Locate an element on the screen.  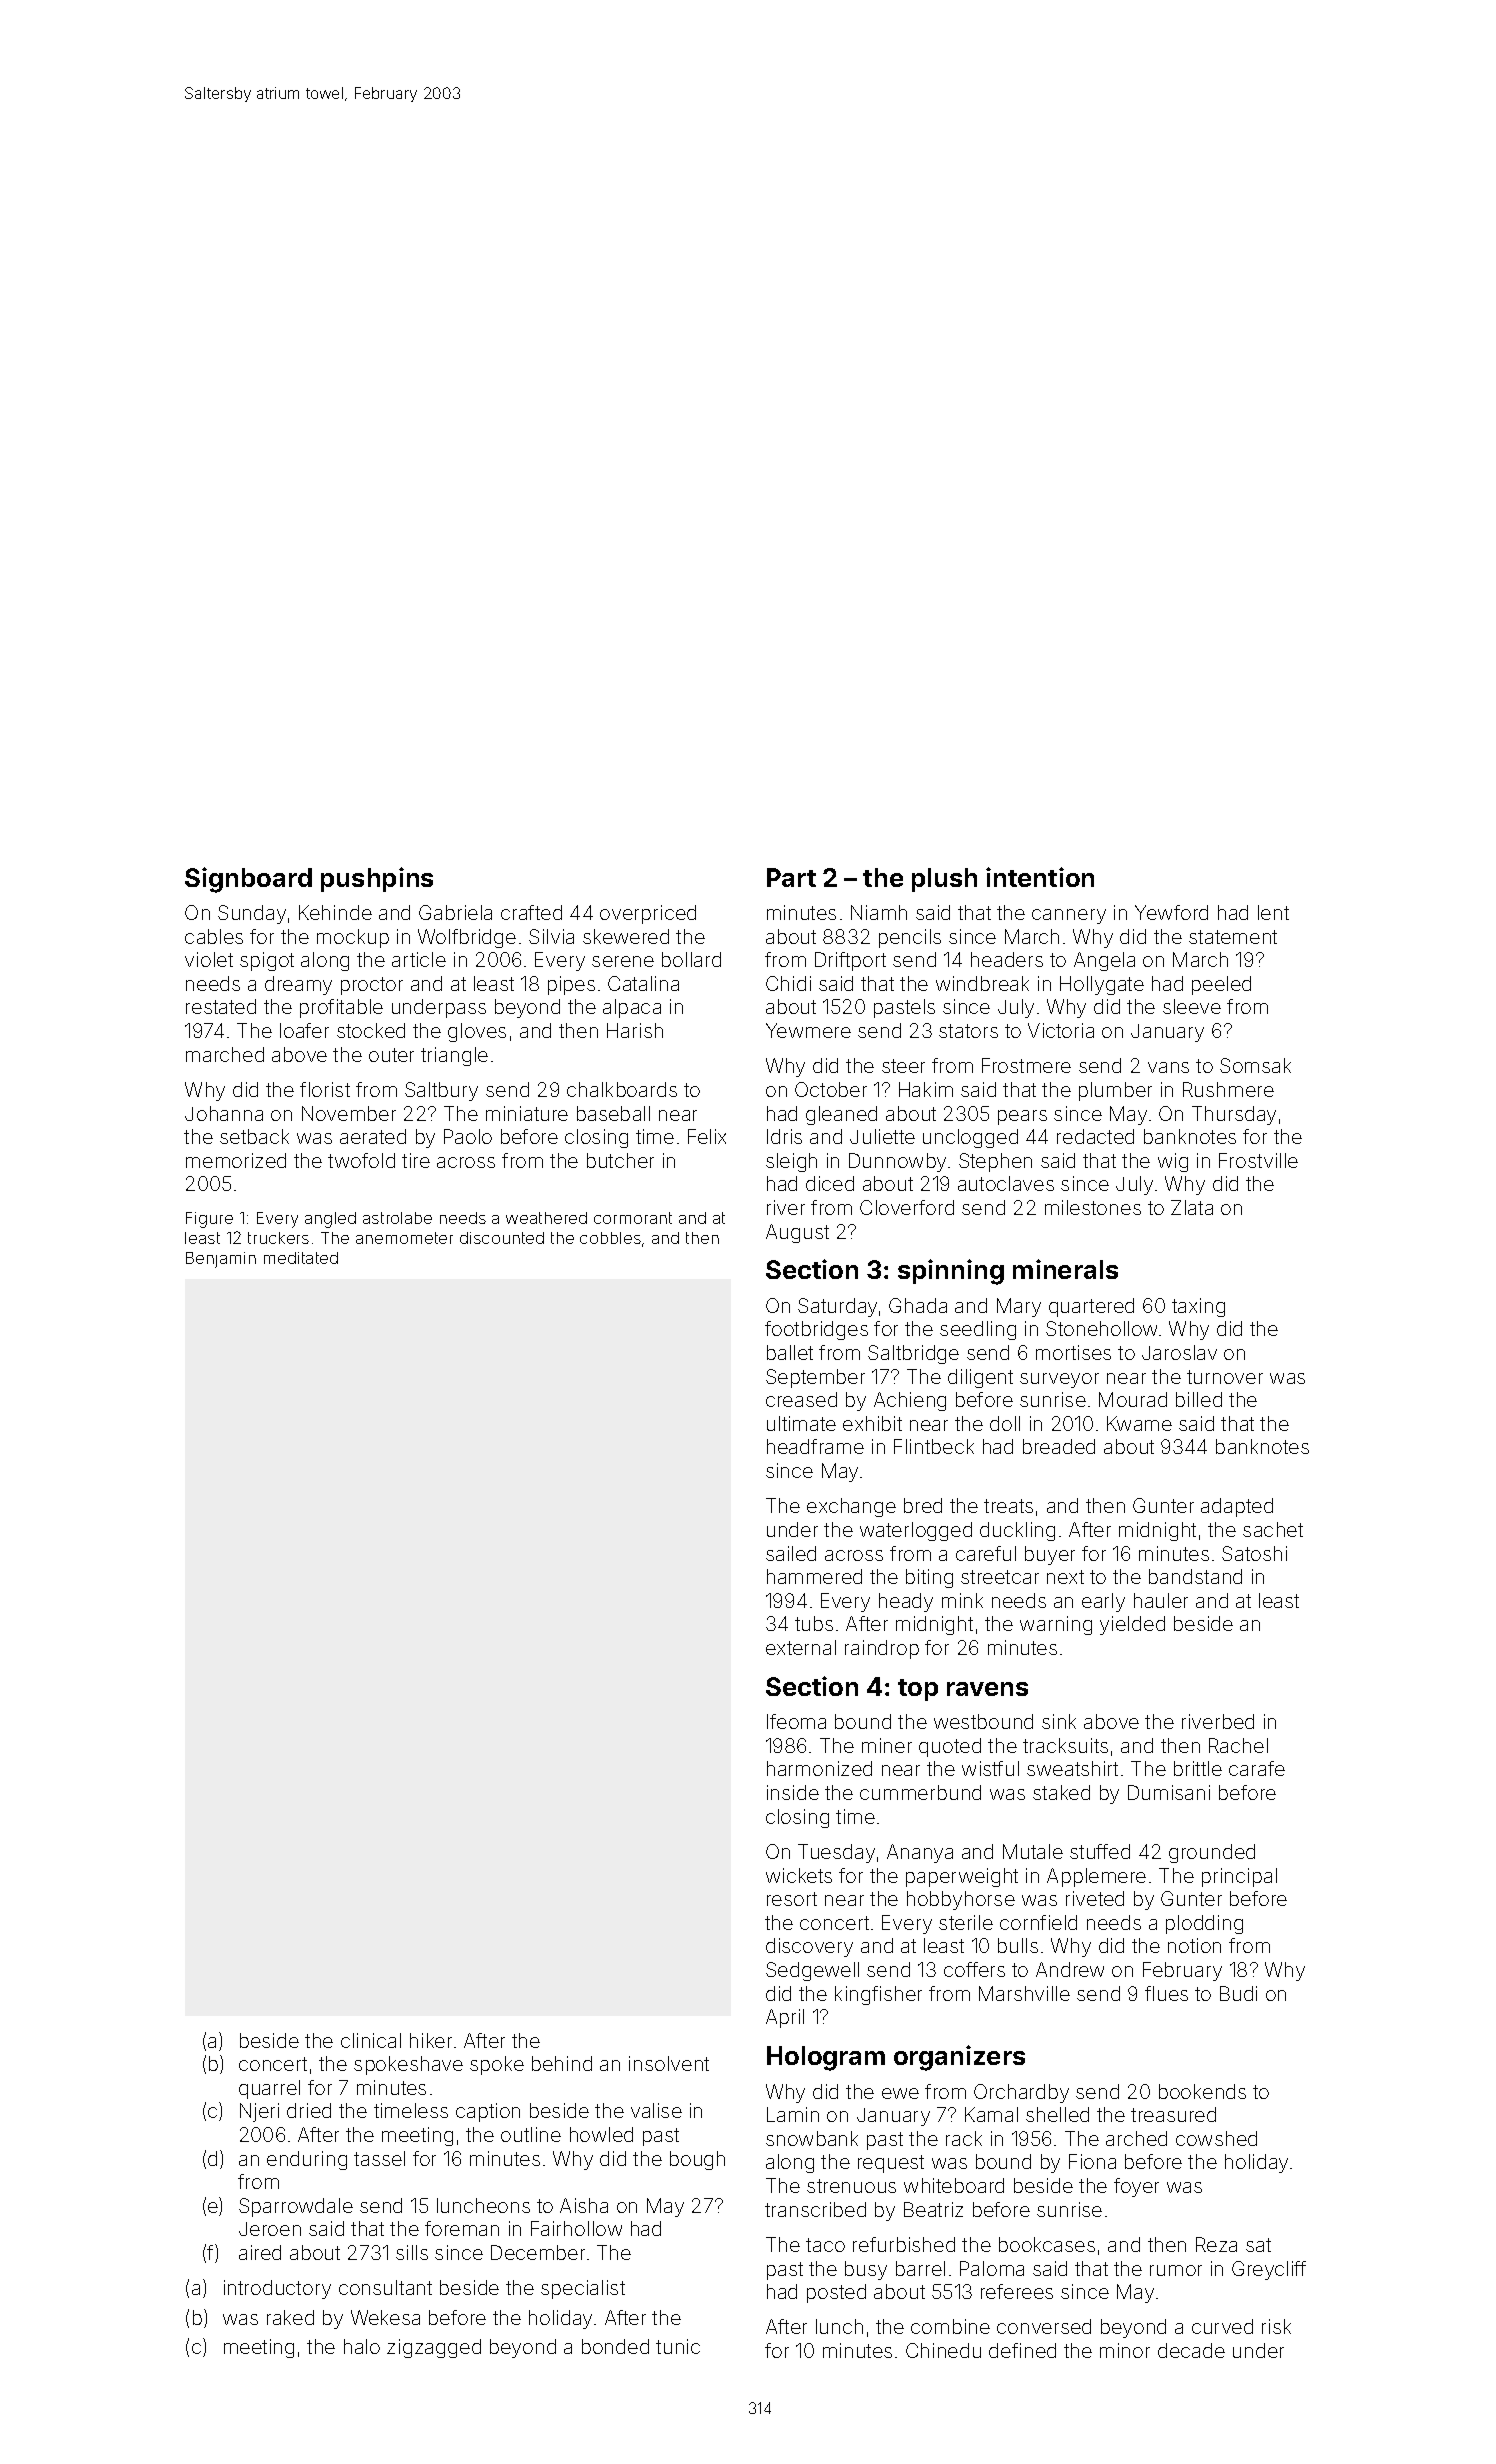
Budi is located at coordinates (1238, 1993).
